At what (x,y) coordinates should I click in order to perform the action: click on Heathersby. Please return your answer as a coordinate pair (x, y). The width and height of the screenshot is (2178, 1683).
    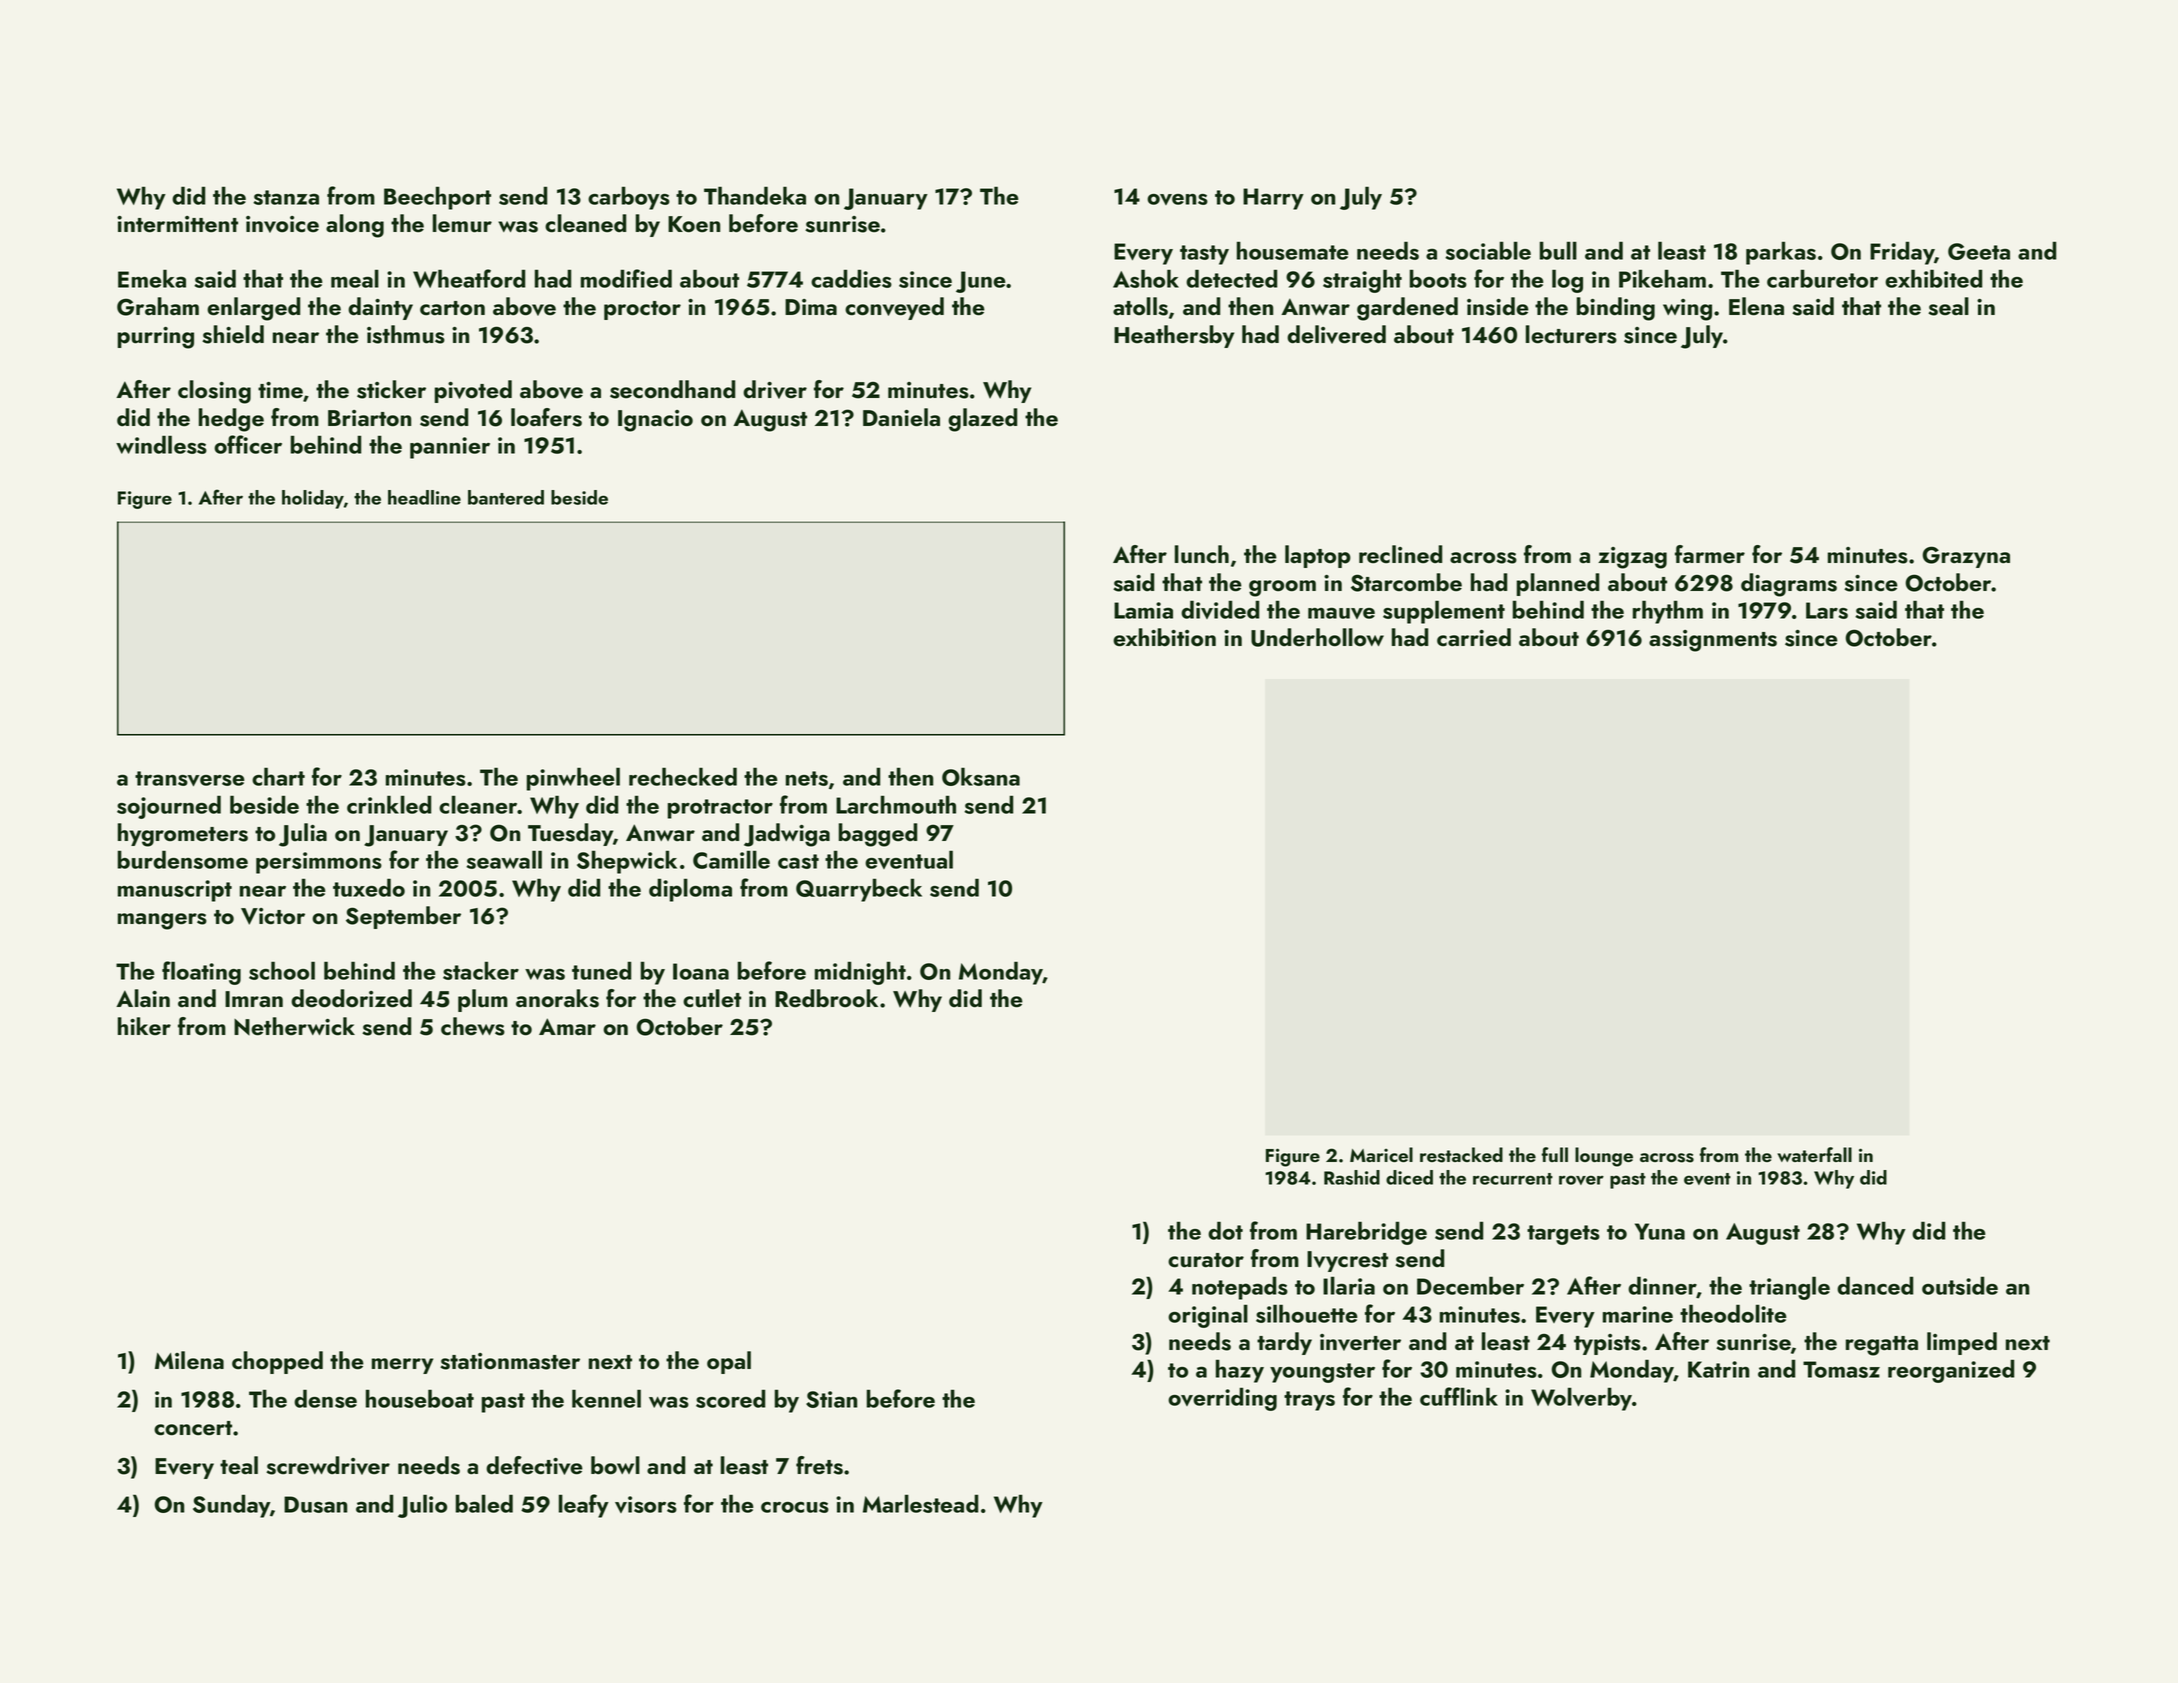
    Looking at the image, I should click on (1174, 336).
